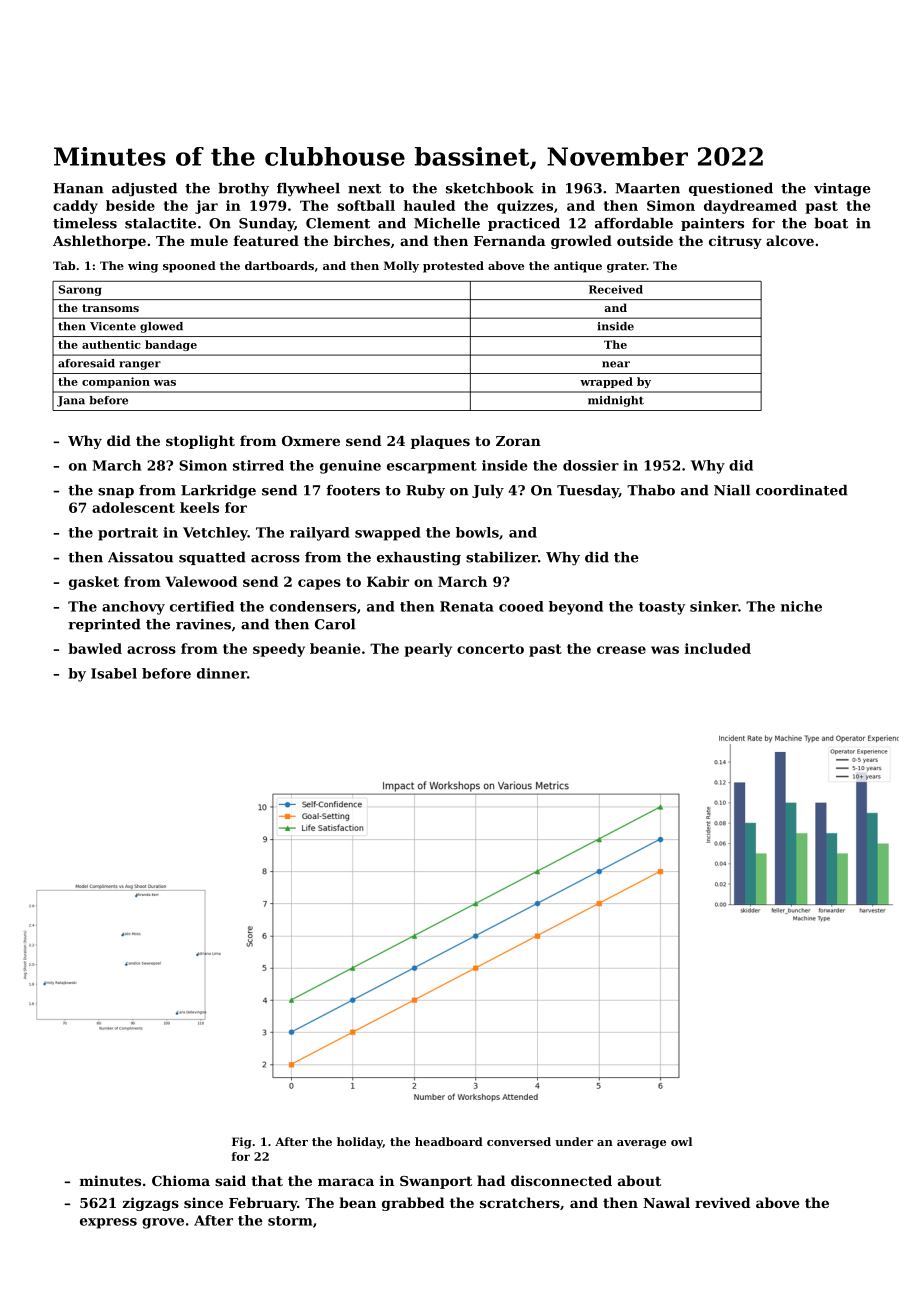 The image size is (924, 1311). What do you see at coordinates (490, 188) in the document?
I see `sketchbook` at bounding box center [490, 188].
